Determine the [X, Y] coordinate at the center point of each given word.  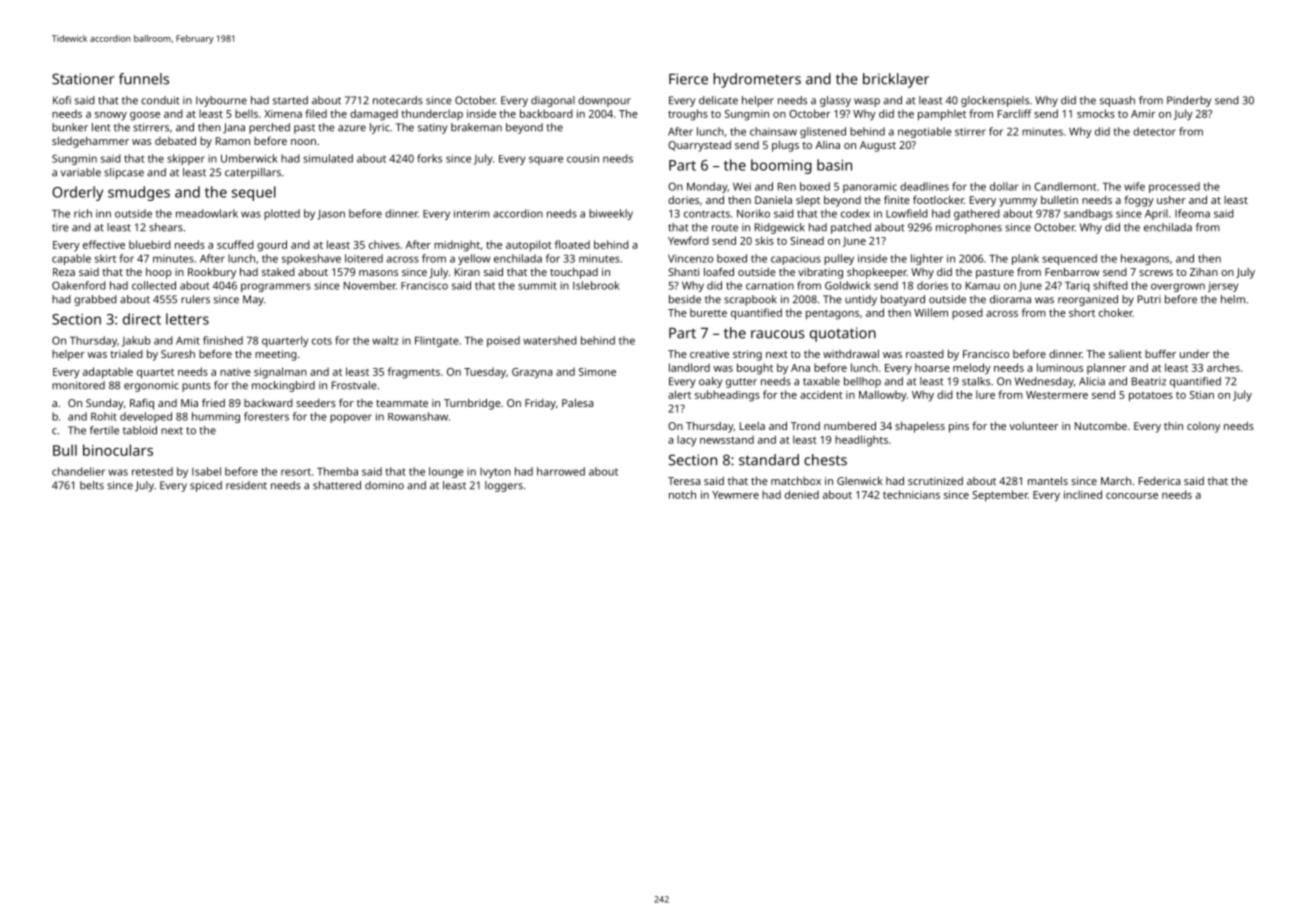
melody [972, 369]
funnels [144, 79]
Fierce [688, 79]
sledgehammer [90, 142]
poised [503, 341]
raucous [778, 334]
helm [1233, 299]
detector [1154, 131]
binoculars [118, 450]
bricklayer [896, 80]
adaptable [108, 373]
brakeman [476, 127]
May [253, 300]
